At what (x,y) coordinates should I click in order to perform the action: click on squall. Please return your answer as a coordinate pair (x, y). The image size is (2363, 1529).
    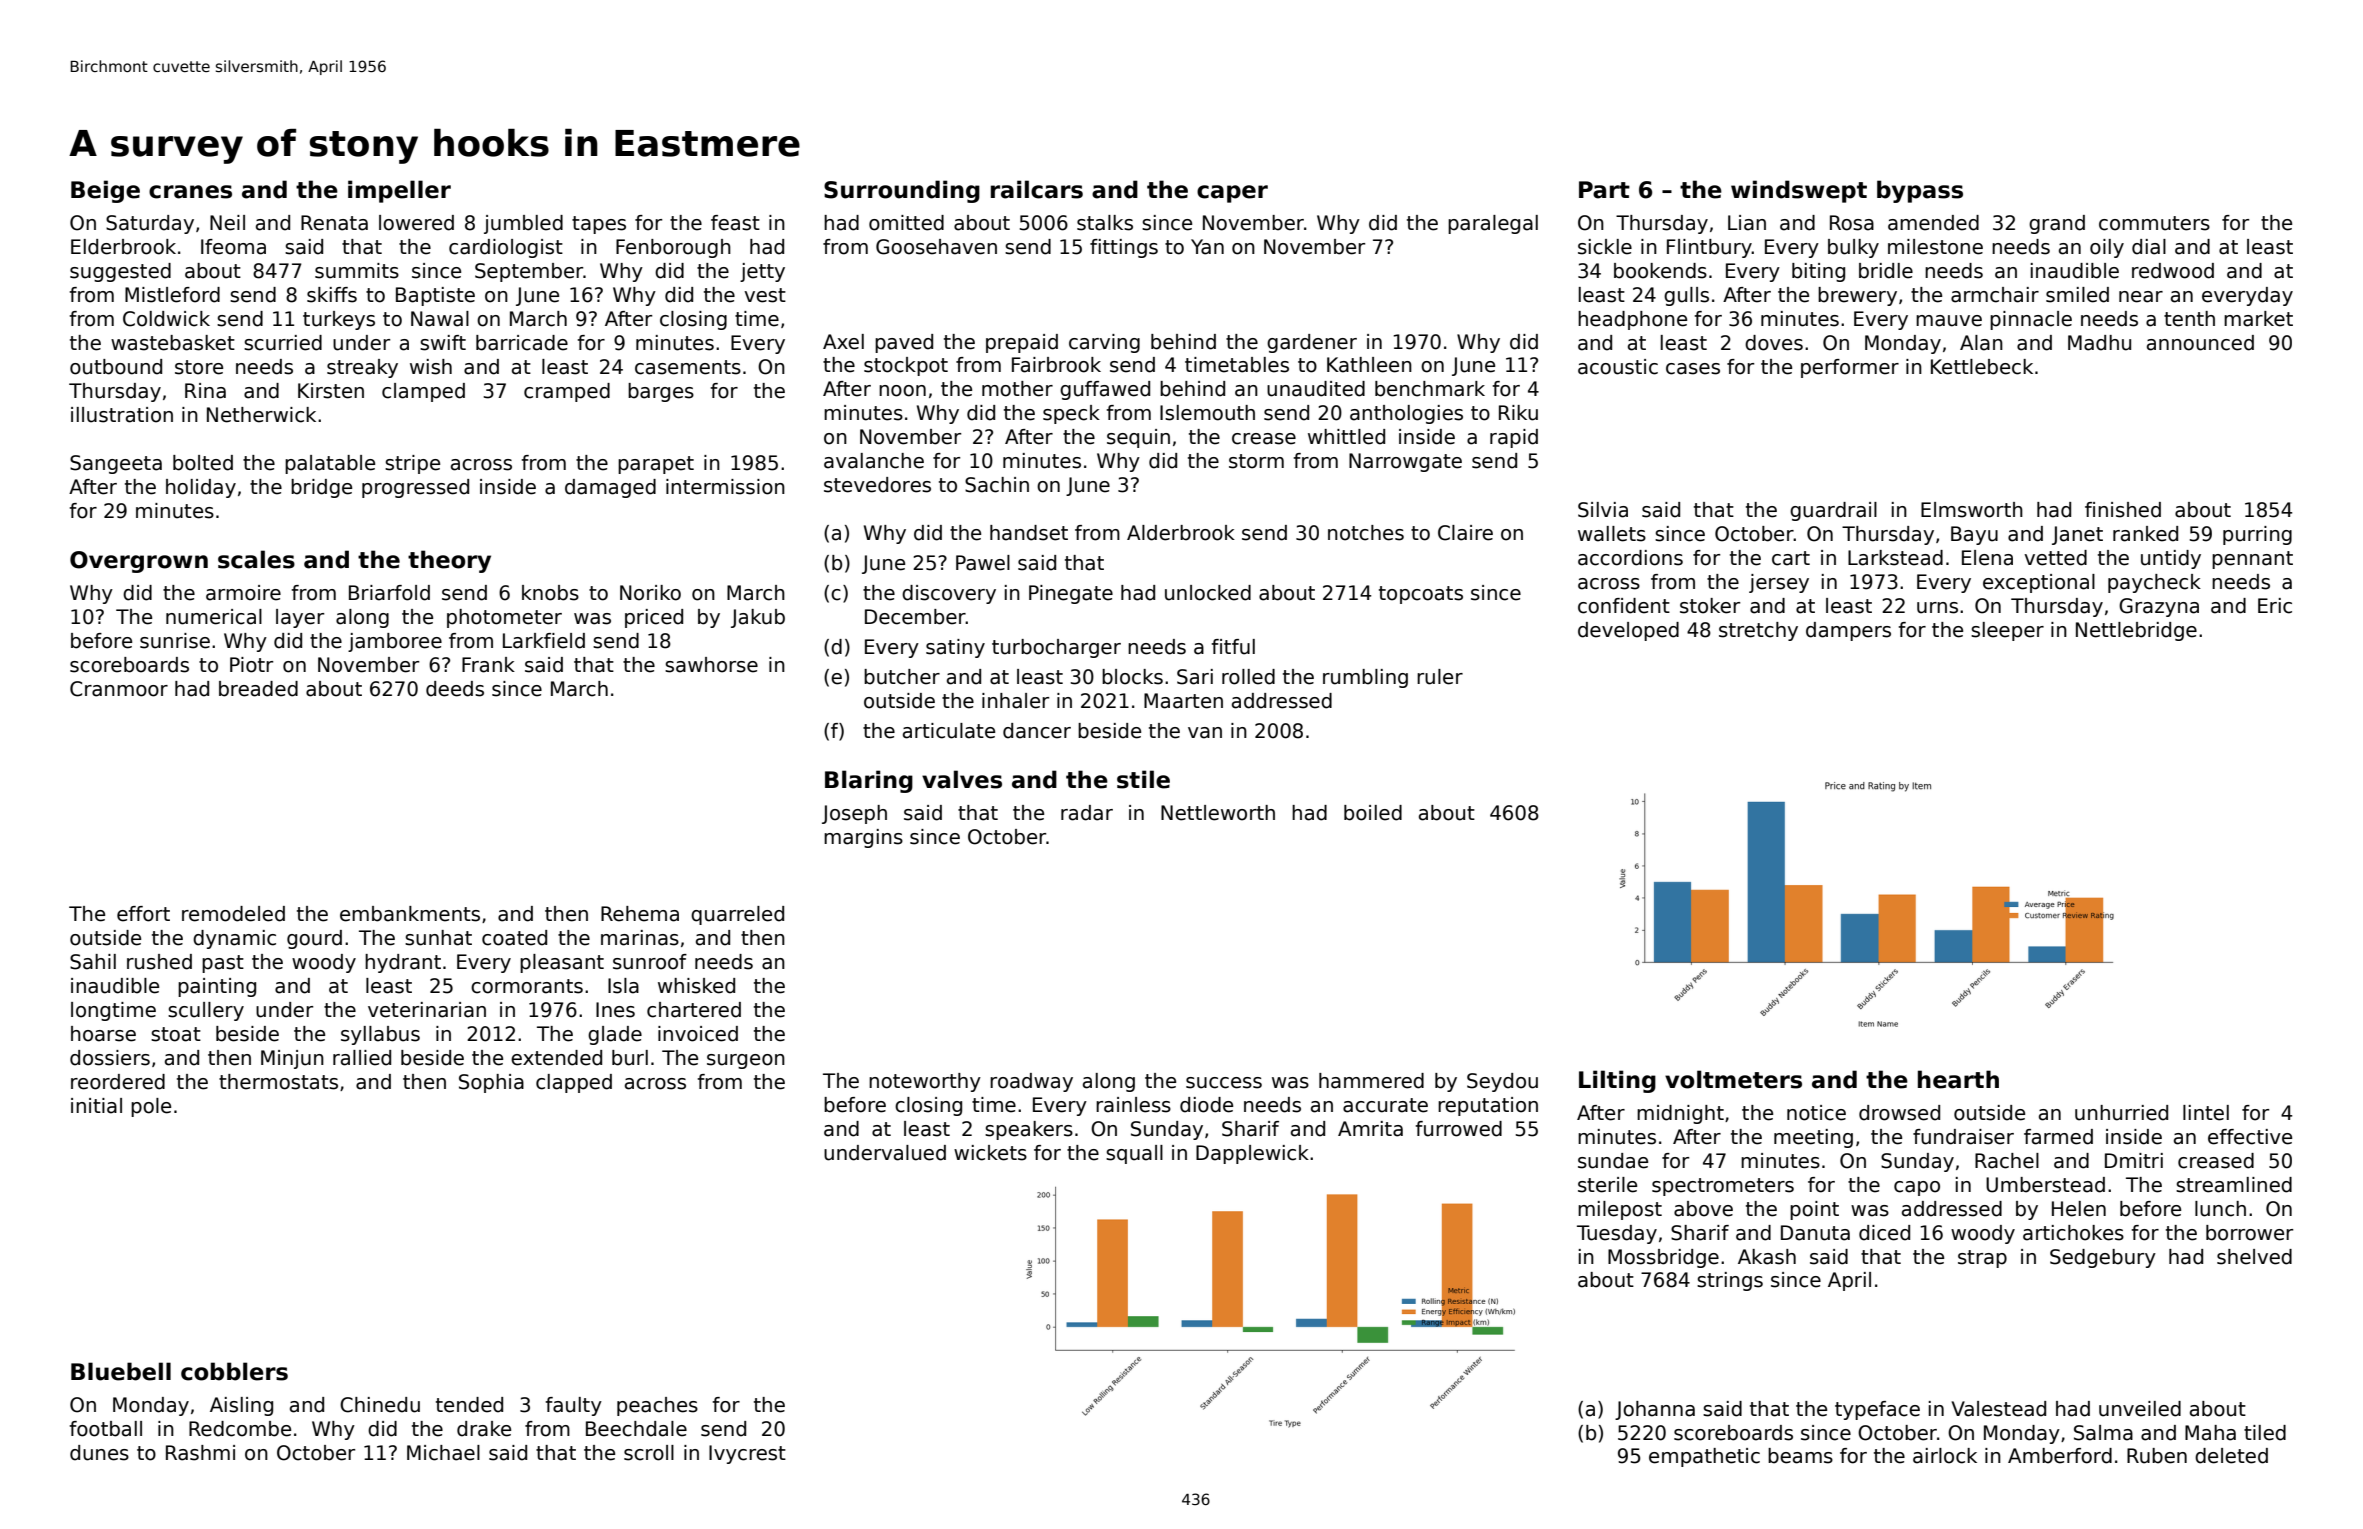
    Looking at the image, I should click on (1134, 1154).
